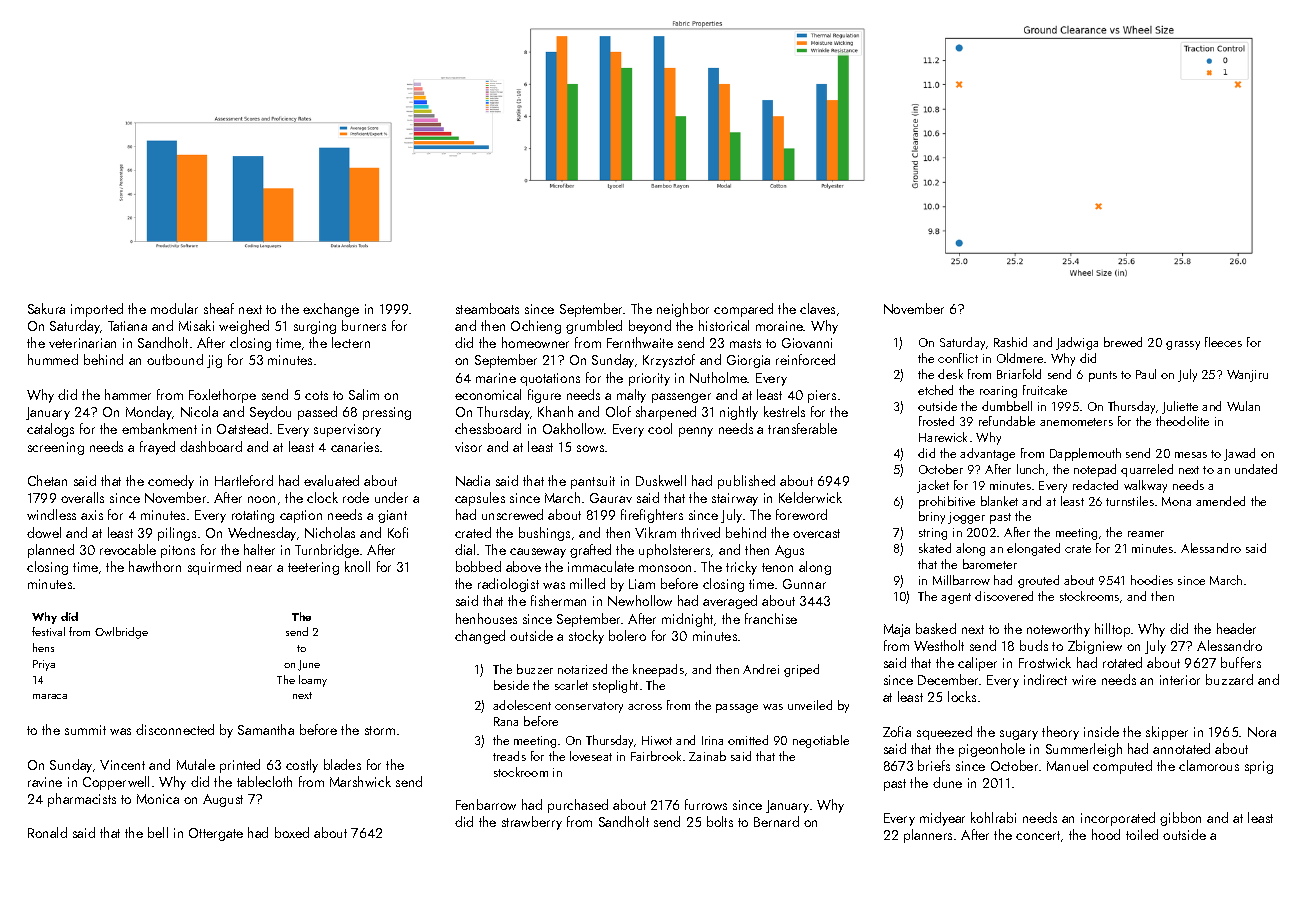  What do you see at coordinates (486, 804) in the screenshot?
I see `Fenbarrow` at bounding box center [486, 804].
